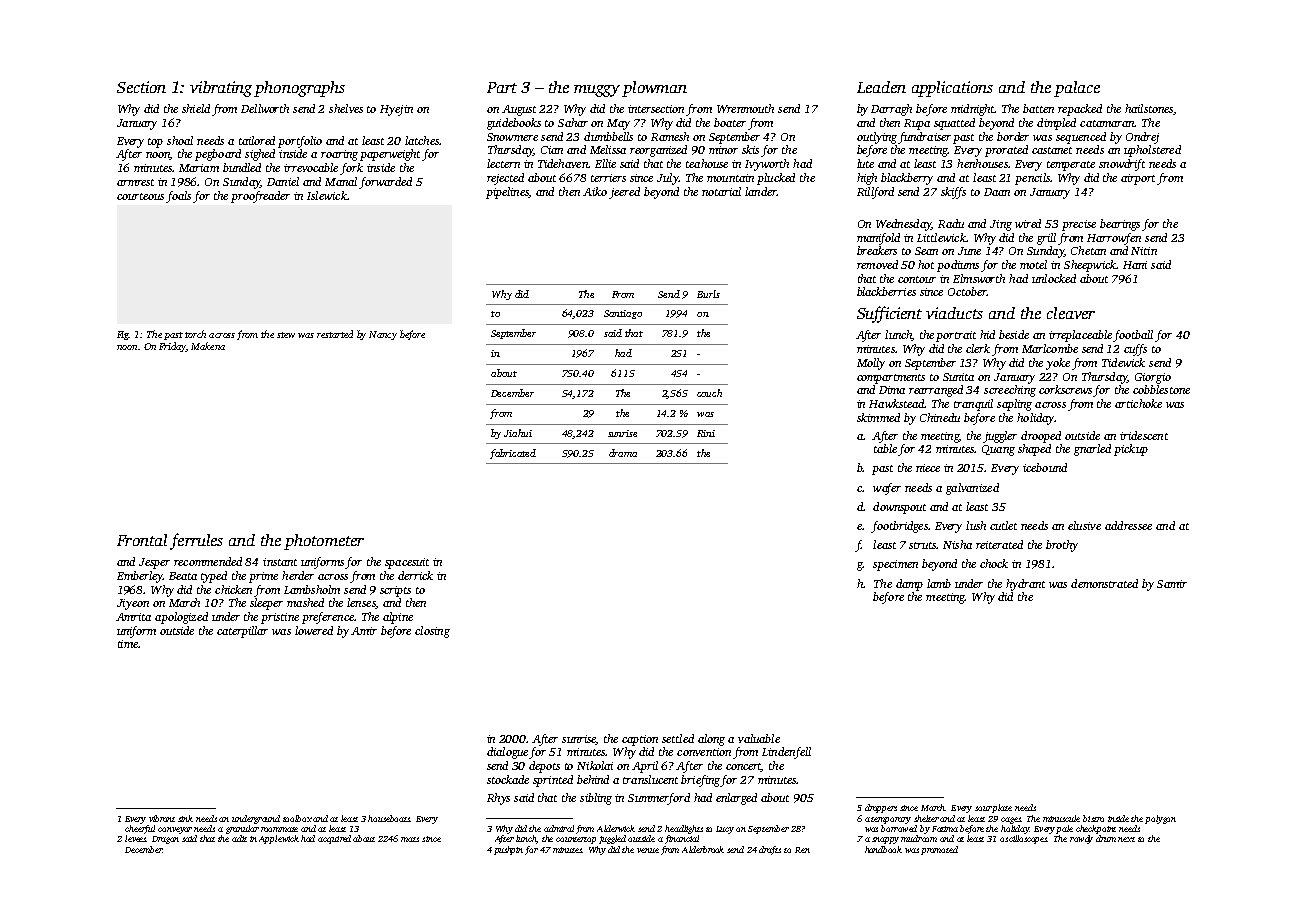 The image size is (1308, 924). Describe the element at coordinates (1128, 525) in the page. I see `addressee` at that location.
